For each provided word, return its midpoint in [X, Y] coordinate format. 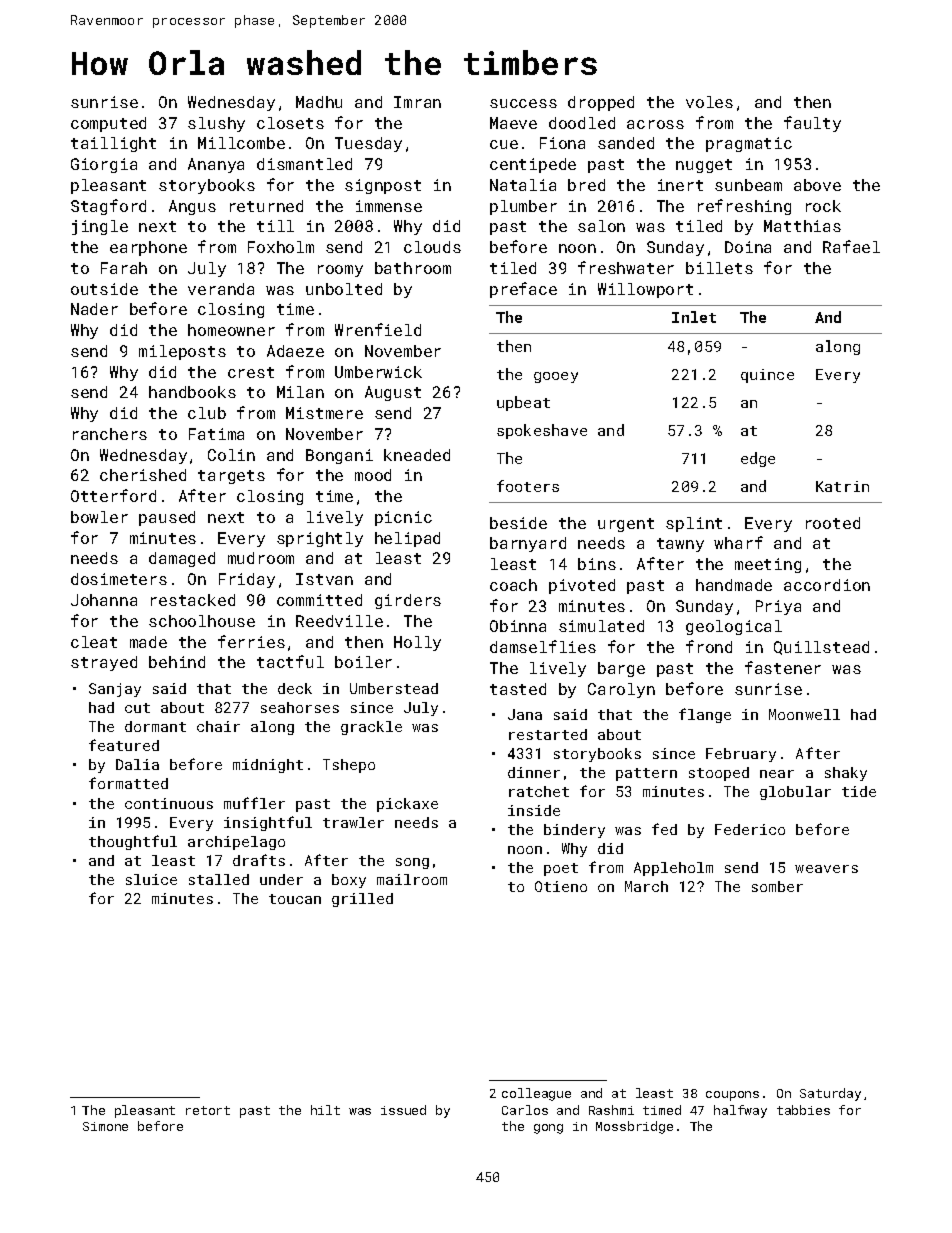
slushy [216, 124]
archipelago [236, 843]
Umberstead [394, 688]
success [523, 103]
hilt [325, 1110]
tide [859, 791]
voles [709, 102]
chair [218, 726]
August [393, 393]
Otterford [113, 495]
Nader [94, 309]
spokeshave [542, 431]
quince [767, 376]
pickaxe [407, 805]
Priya [778, 607]
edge [758, 459]
